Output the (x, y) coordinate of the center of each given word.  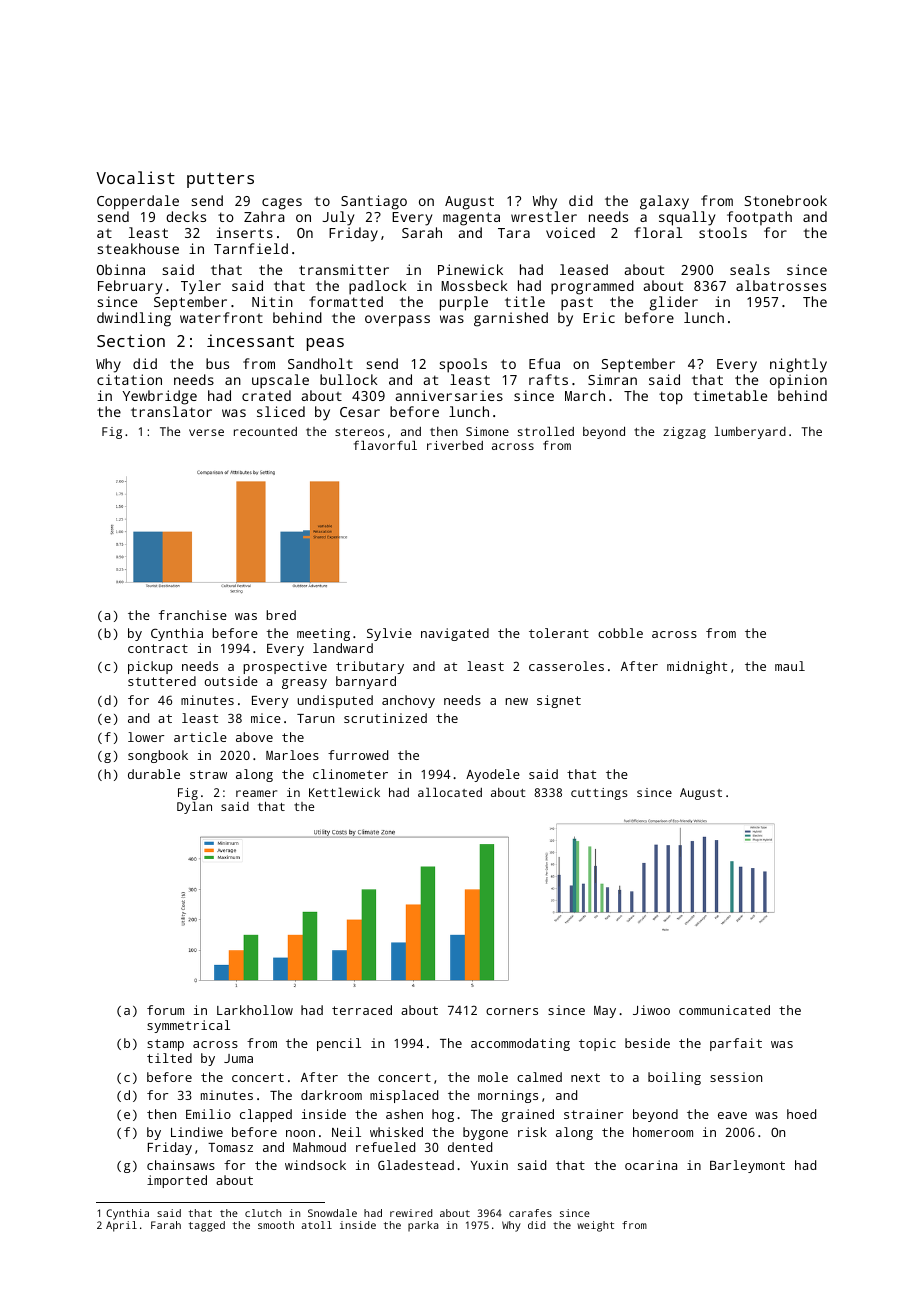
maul (790, 666)
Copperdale (138, 202)
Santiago (374, 202)
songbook (158, 756)
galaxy (664, 202)
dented (470, 1147)
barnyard (366, 682)
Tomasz (230, 1147)
